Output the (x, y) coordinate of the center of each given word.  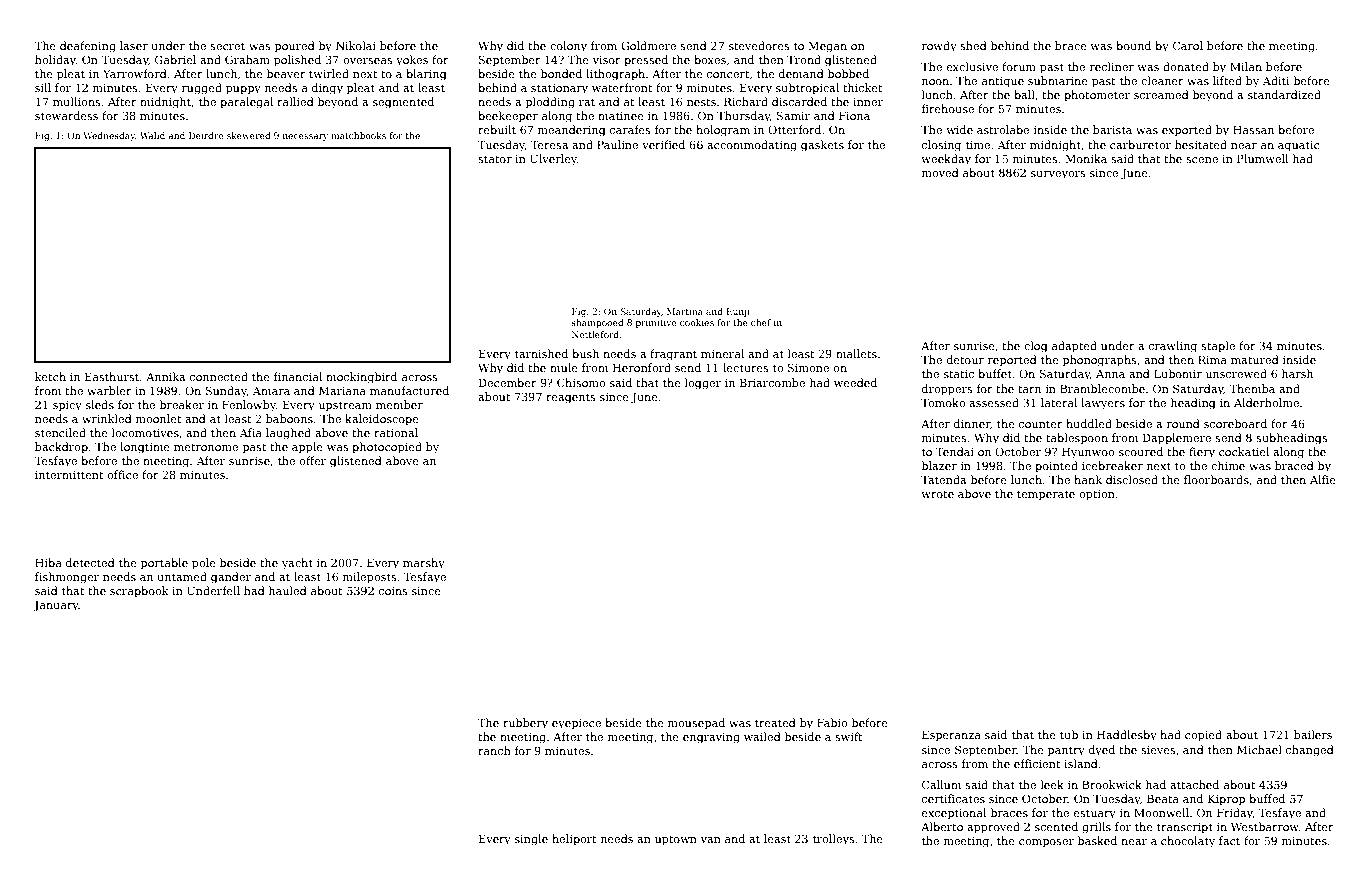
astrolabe (1003, 129)
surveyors (1058, 175)
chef (761, 322)
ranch (494, 750)
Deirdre (206, 135)
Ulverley (553, 160)
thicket (863, 87)
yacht (297, 564)
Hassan (1253, 129)
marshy (424, 564)
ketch (50, 376)
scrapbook (139, 592)
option (1097, 495)
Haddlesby (1127, 736)
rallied (295, 101)
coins (393, 591)
